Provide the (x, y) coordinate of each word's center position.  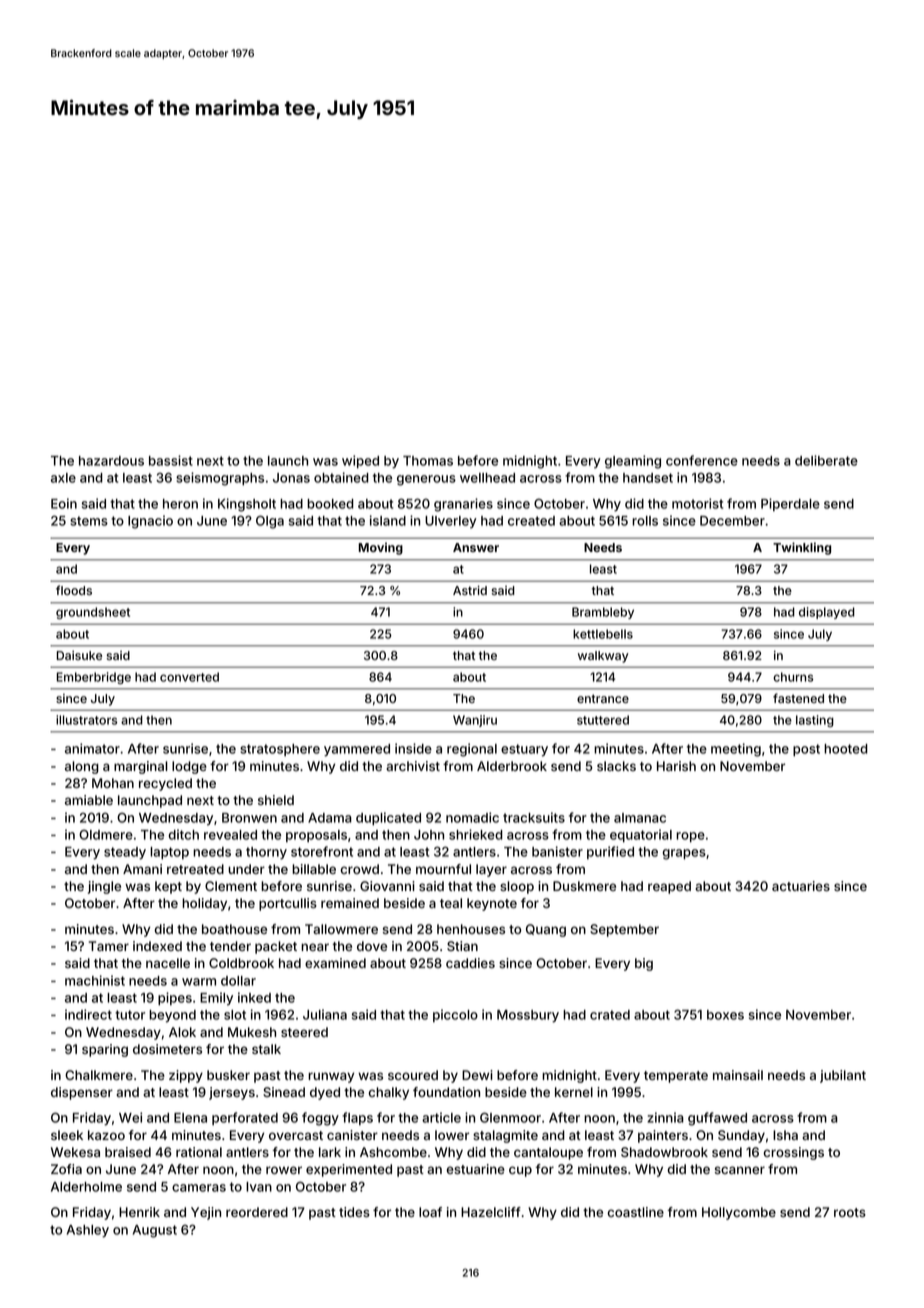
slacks (616, 766)
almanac (640, 818)
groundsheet (93, 613)
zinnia (665, 1117)
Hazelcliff (491, 1212)
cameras (199, 1188)
